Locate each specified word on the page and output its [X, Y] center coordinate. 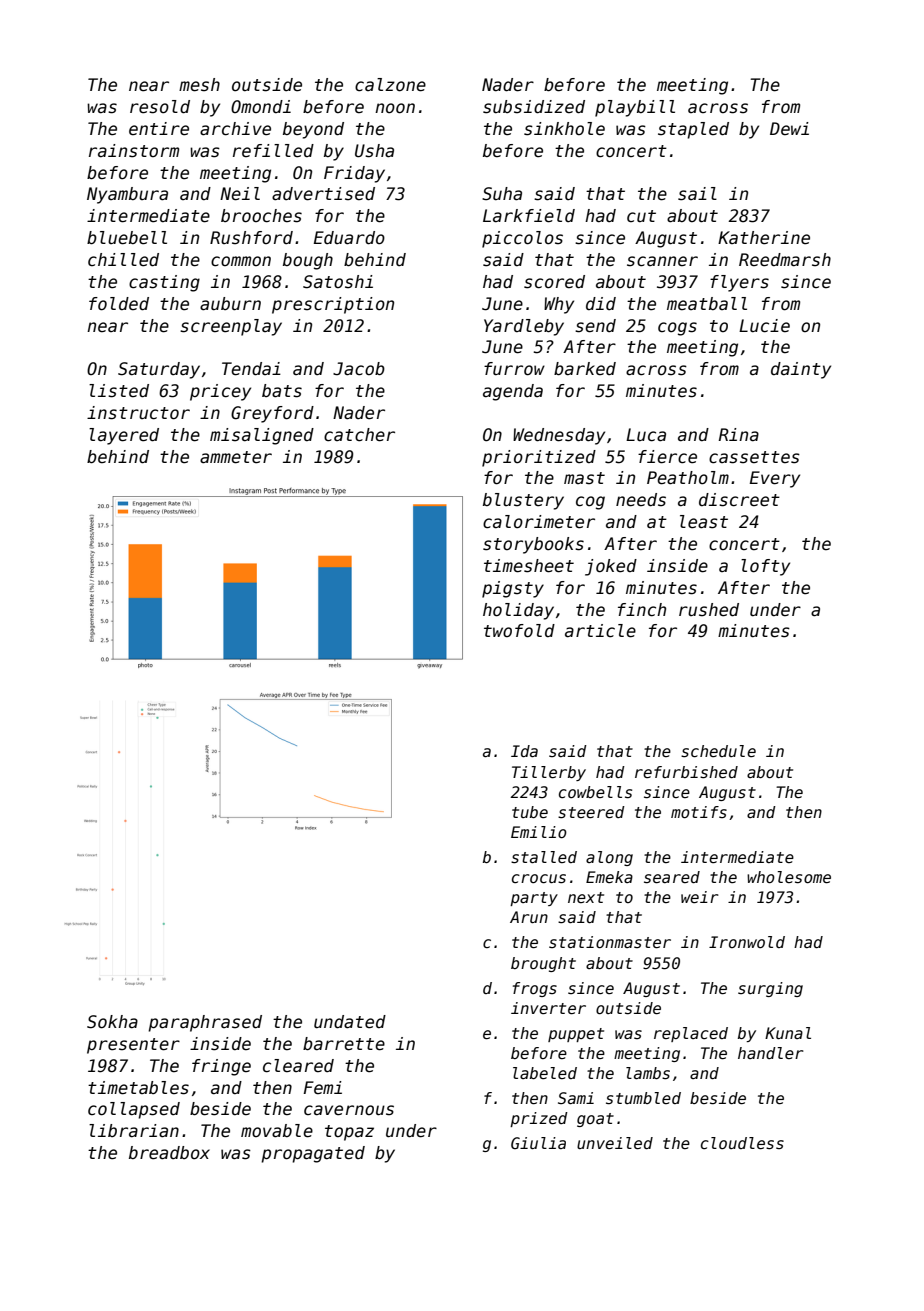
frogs [535, 989]
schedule [718, 751]
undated [350, 1022]
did [601, 303]
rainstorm [134, 151]
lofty [765, 567]
